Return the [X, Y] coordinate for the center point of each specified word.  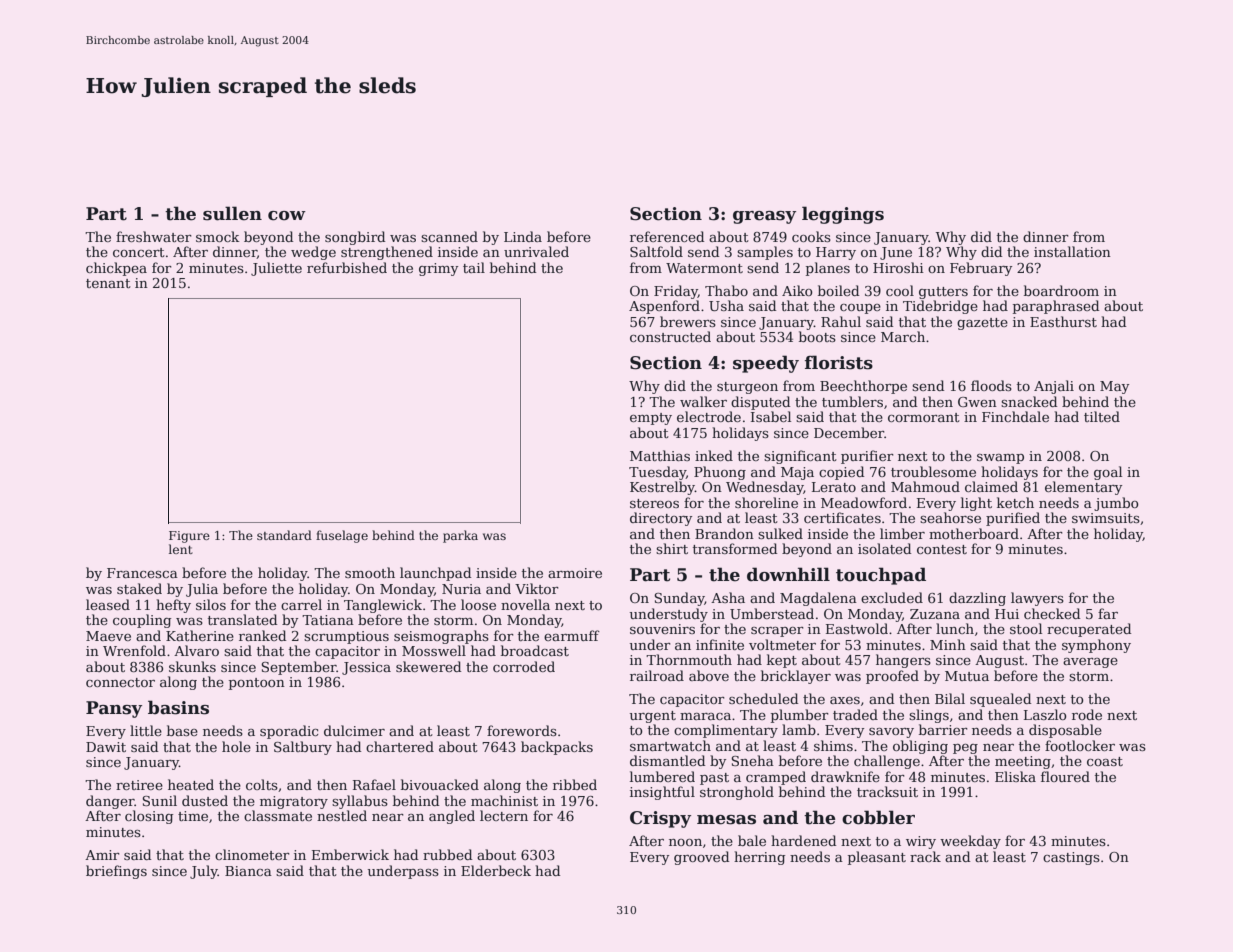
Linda [523, 236]
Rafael [374, 784]
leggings [843, 215]
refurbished [347, 267]
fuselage [342, 536]
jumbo [1116, 504]
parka [460, 536]
